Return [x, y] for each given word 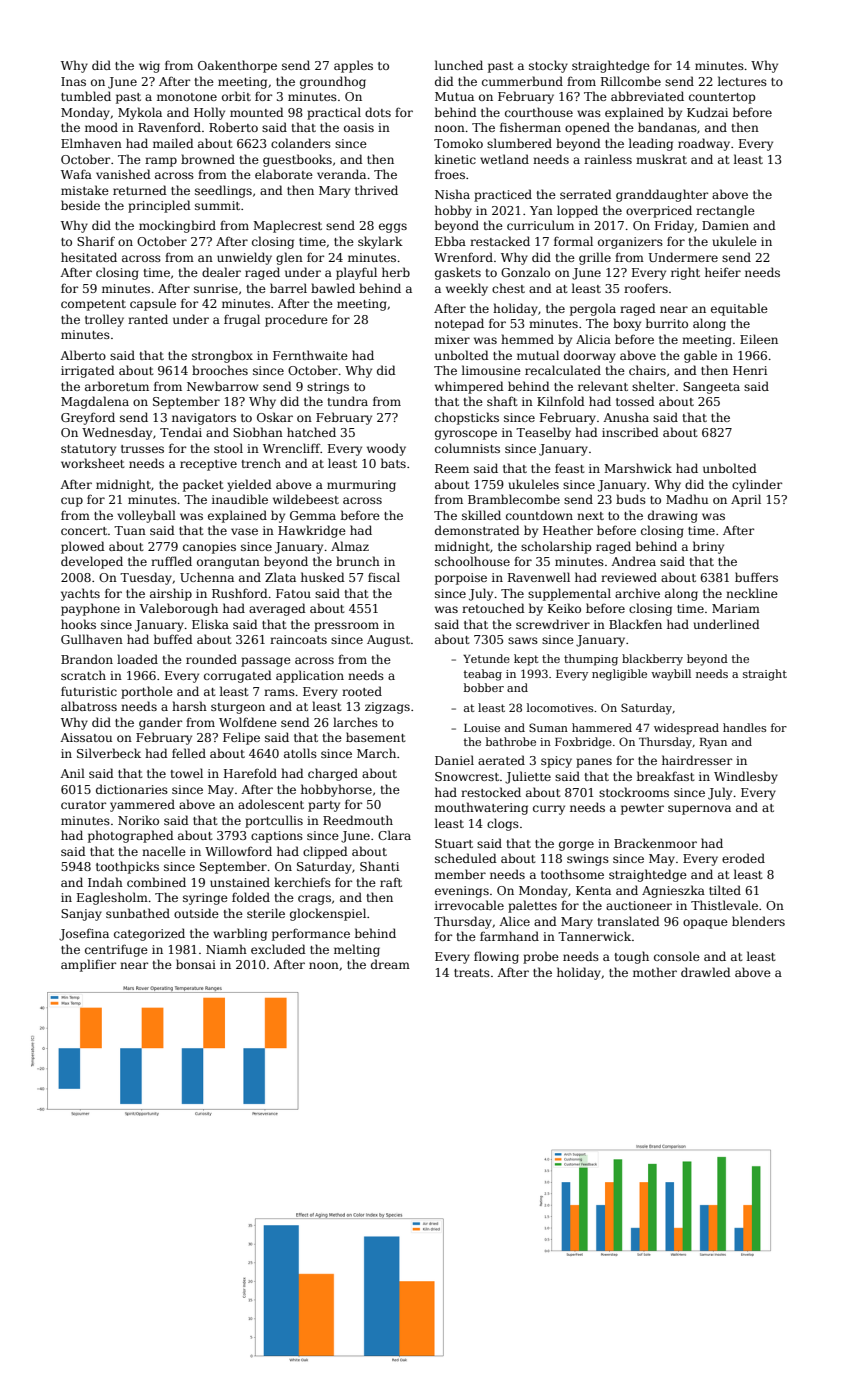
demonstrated [477, 530]
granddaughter [662, 195]
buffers [756, 577]
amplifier [88, 965]
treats [472, 973]
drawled [706, 972]
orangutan [228, 563]
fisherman [530, 127]
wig [149, 67]
